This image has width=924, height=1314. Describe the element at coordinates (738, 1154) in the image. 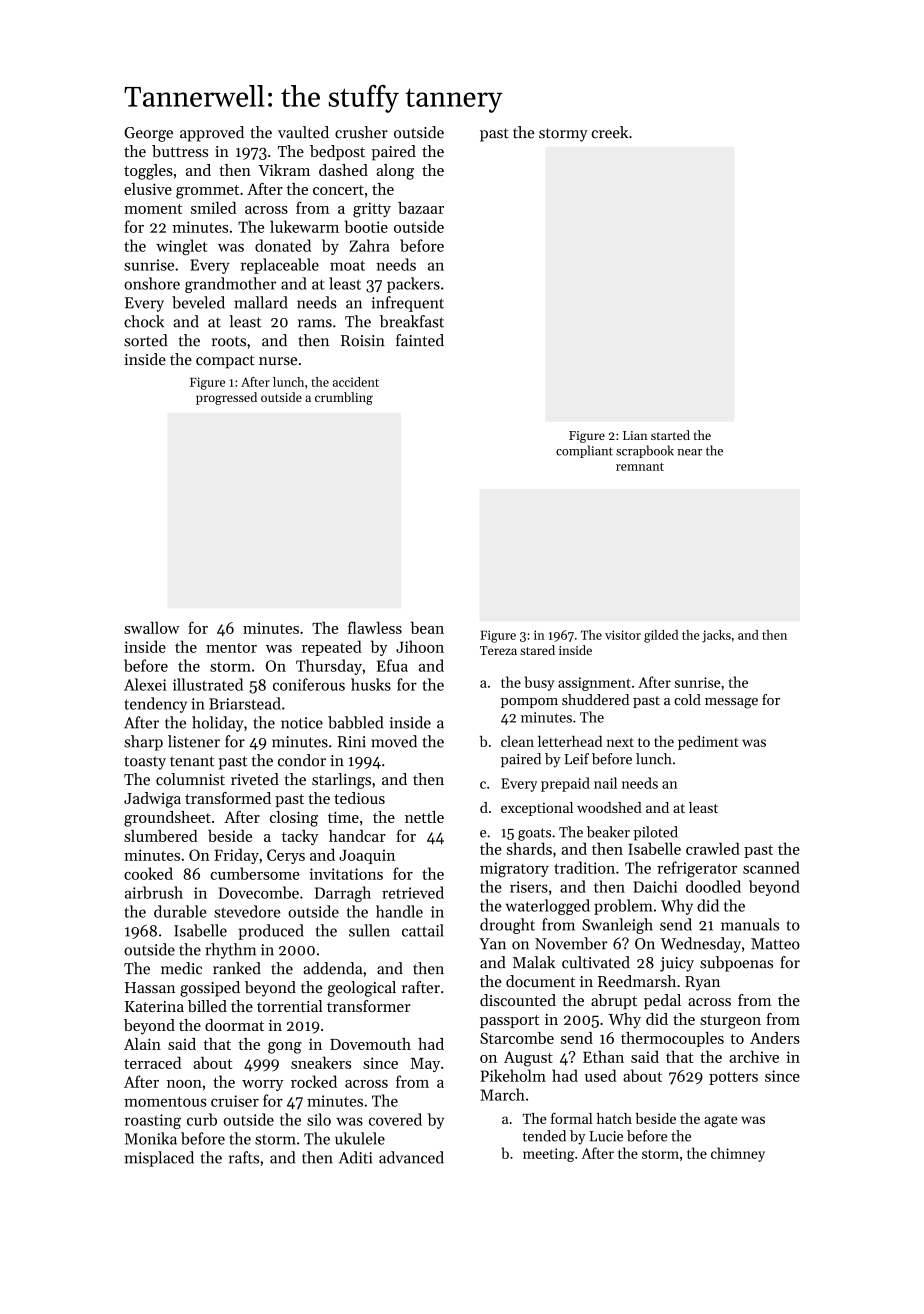

I see `chimney` at that location.
